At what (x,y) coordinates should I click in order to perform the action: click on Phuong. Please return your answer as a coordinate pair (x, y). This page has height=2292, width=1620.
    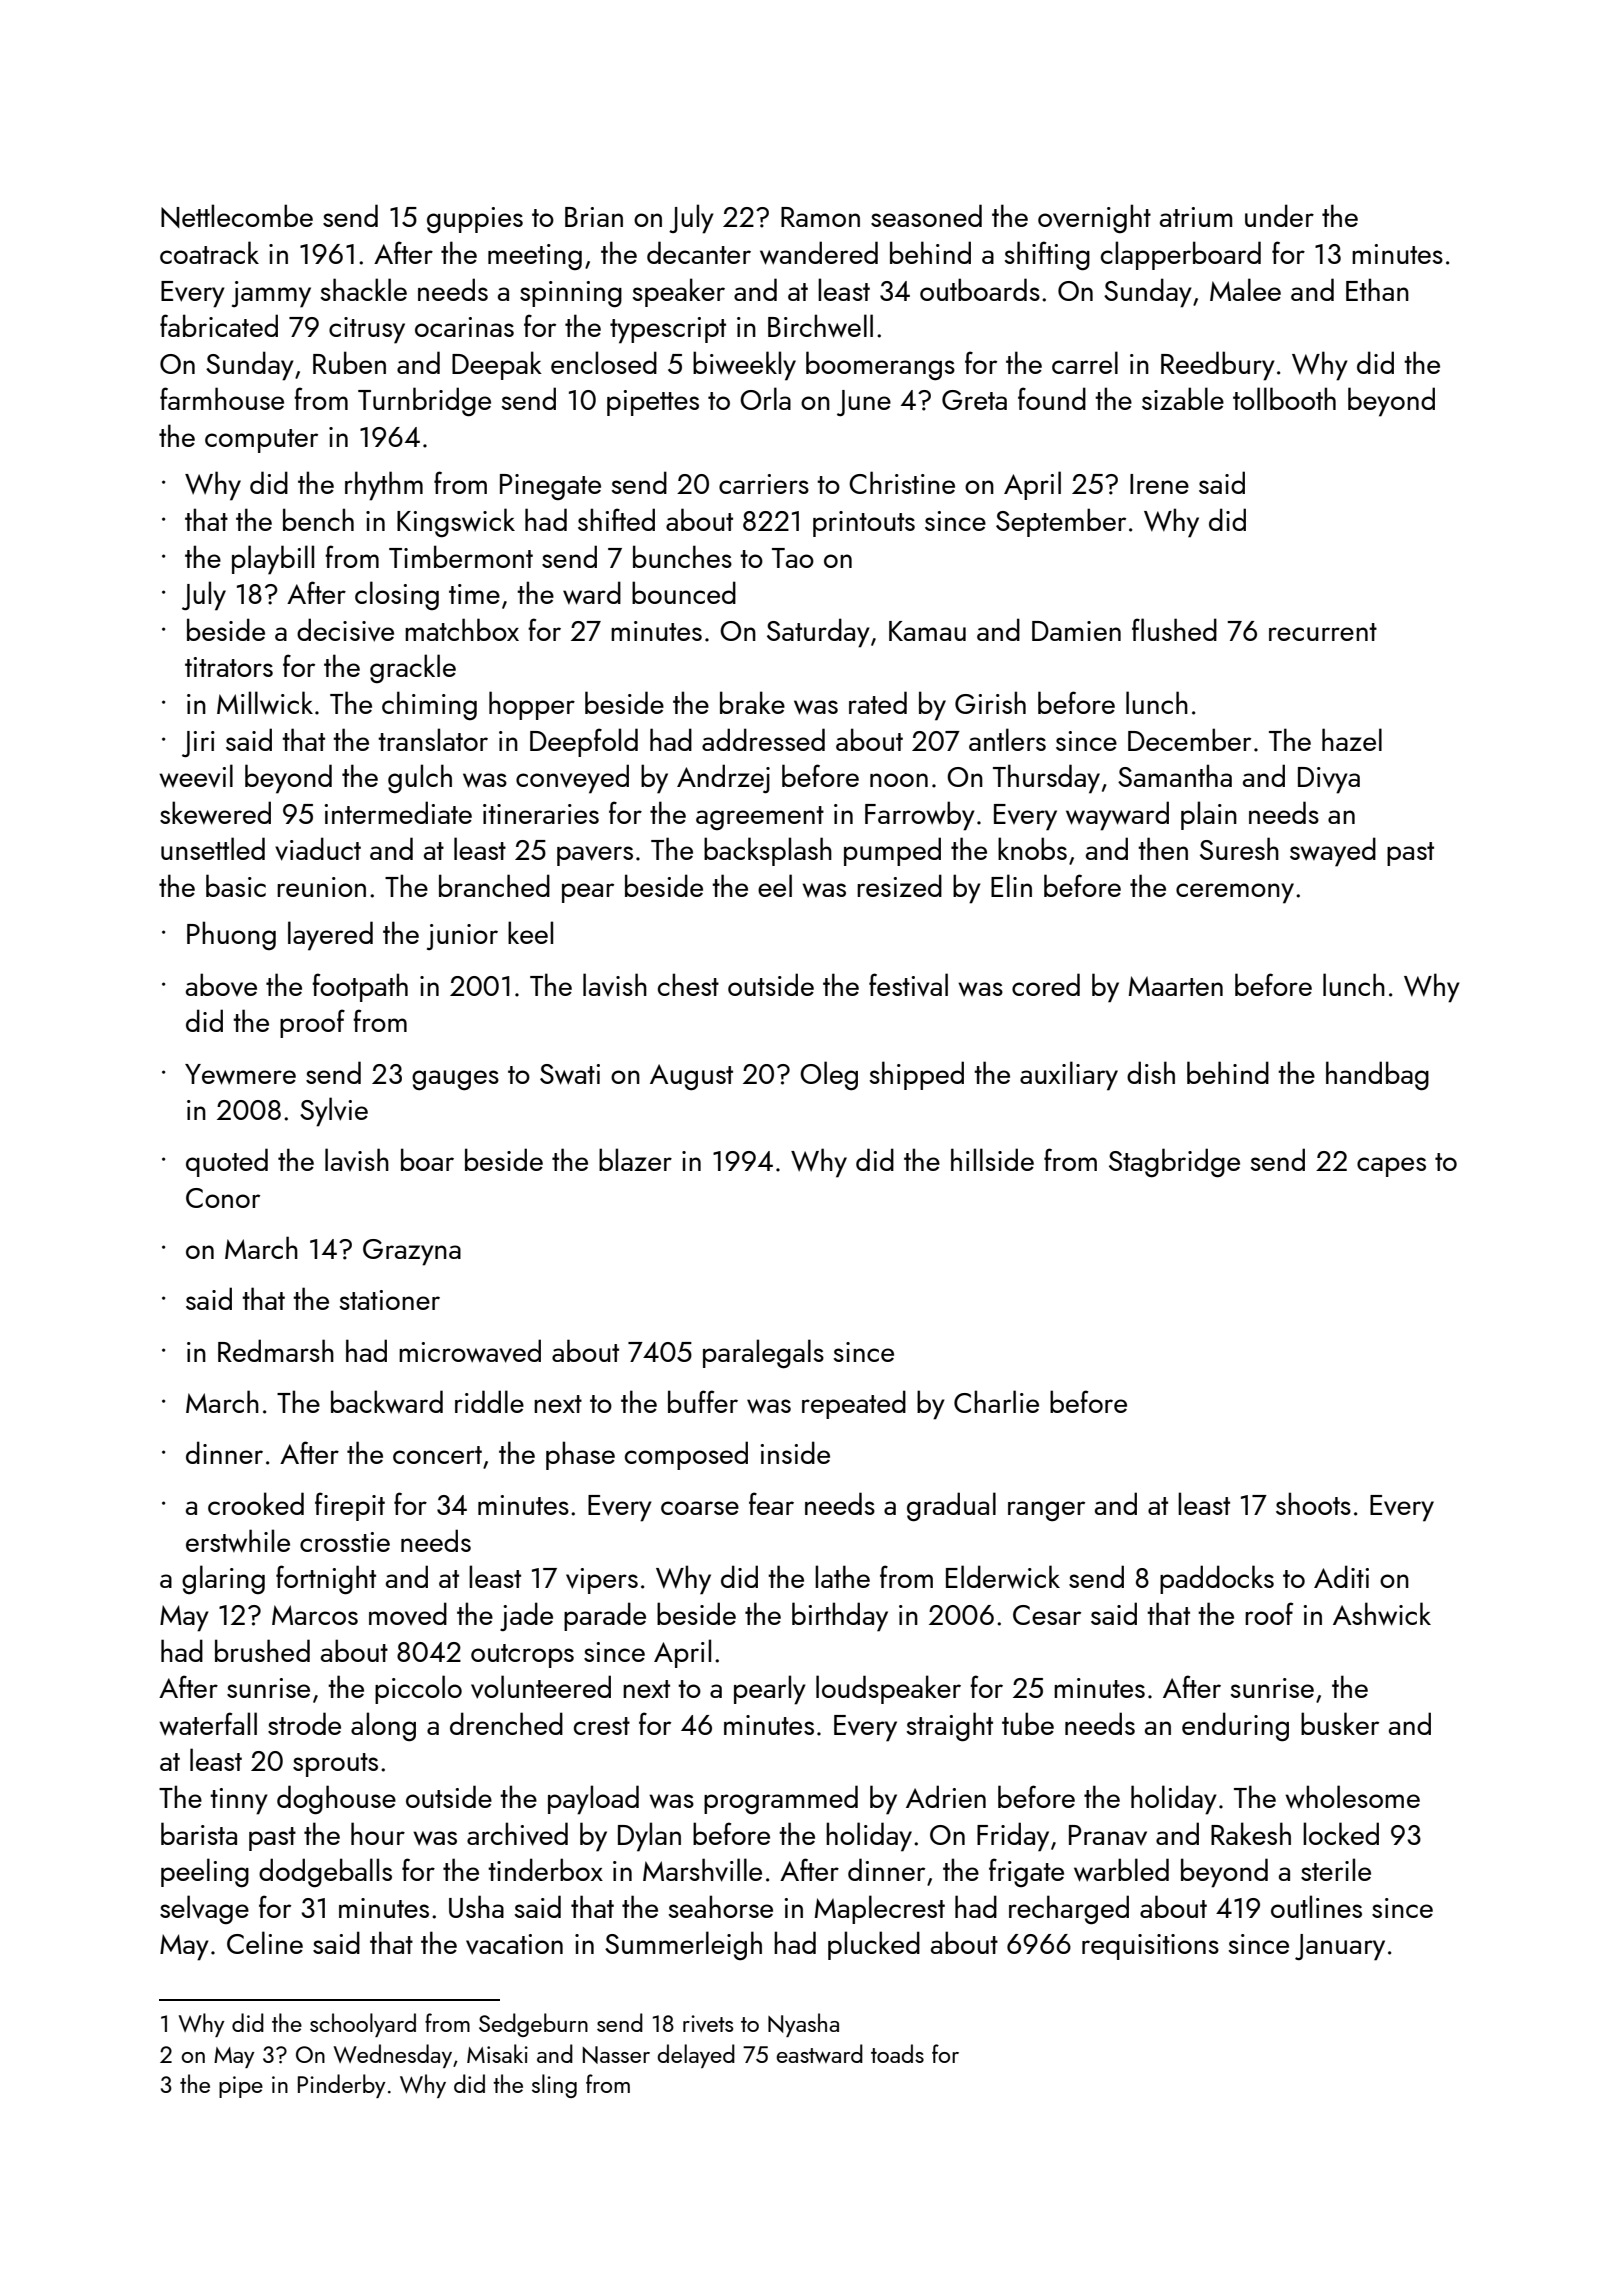
    Looking at the image, I should click on (231, 935).
